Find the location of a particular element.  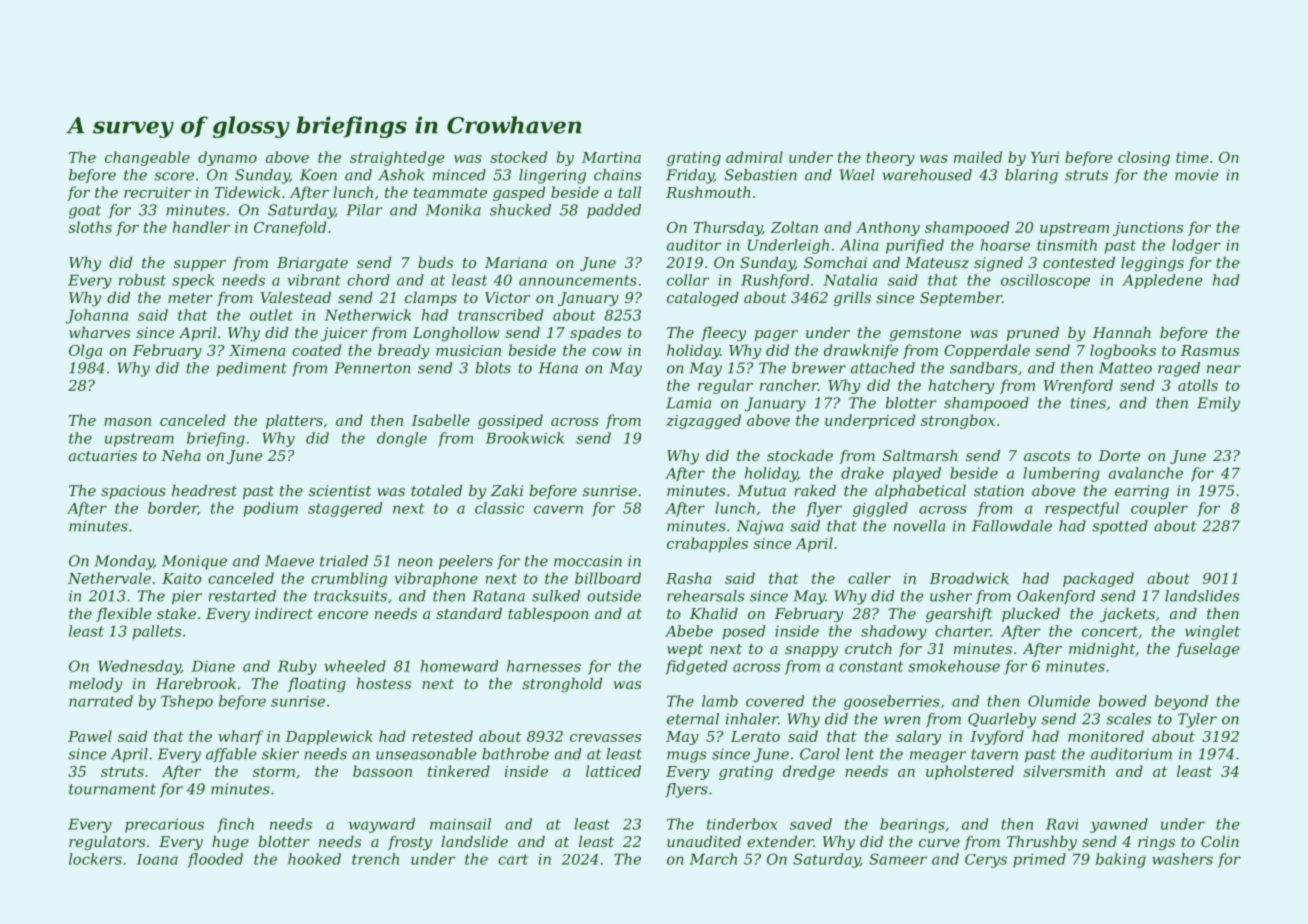

mailed is located at coordinates (978, 157).
